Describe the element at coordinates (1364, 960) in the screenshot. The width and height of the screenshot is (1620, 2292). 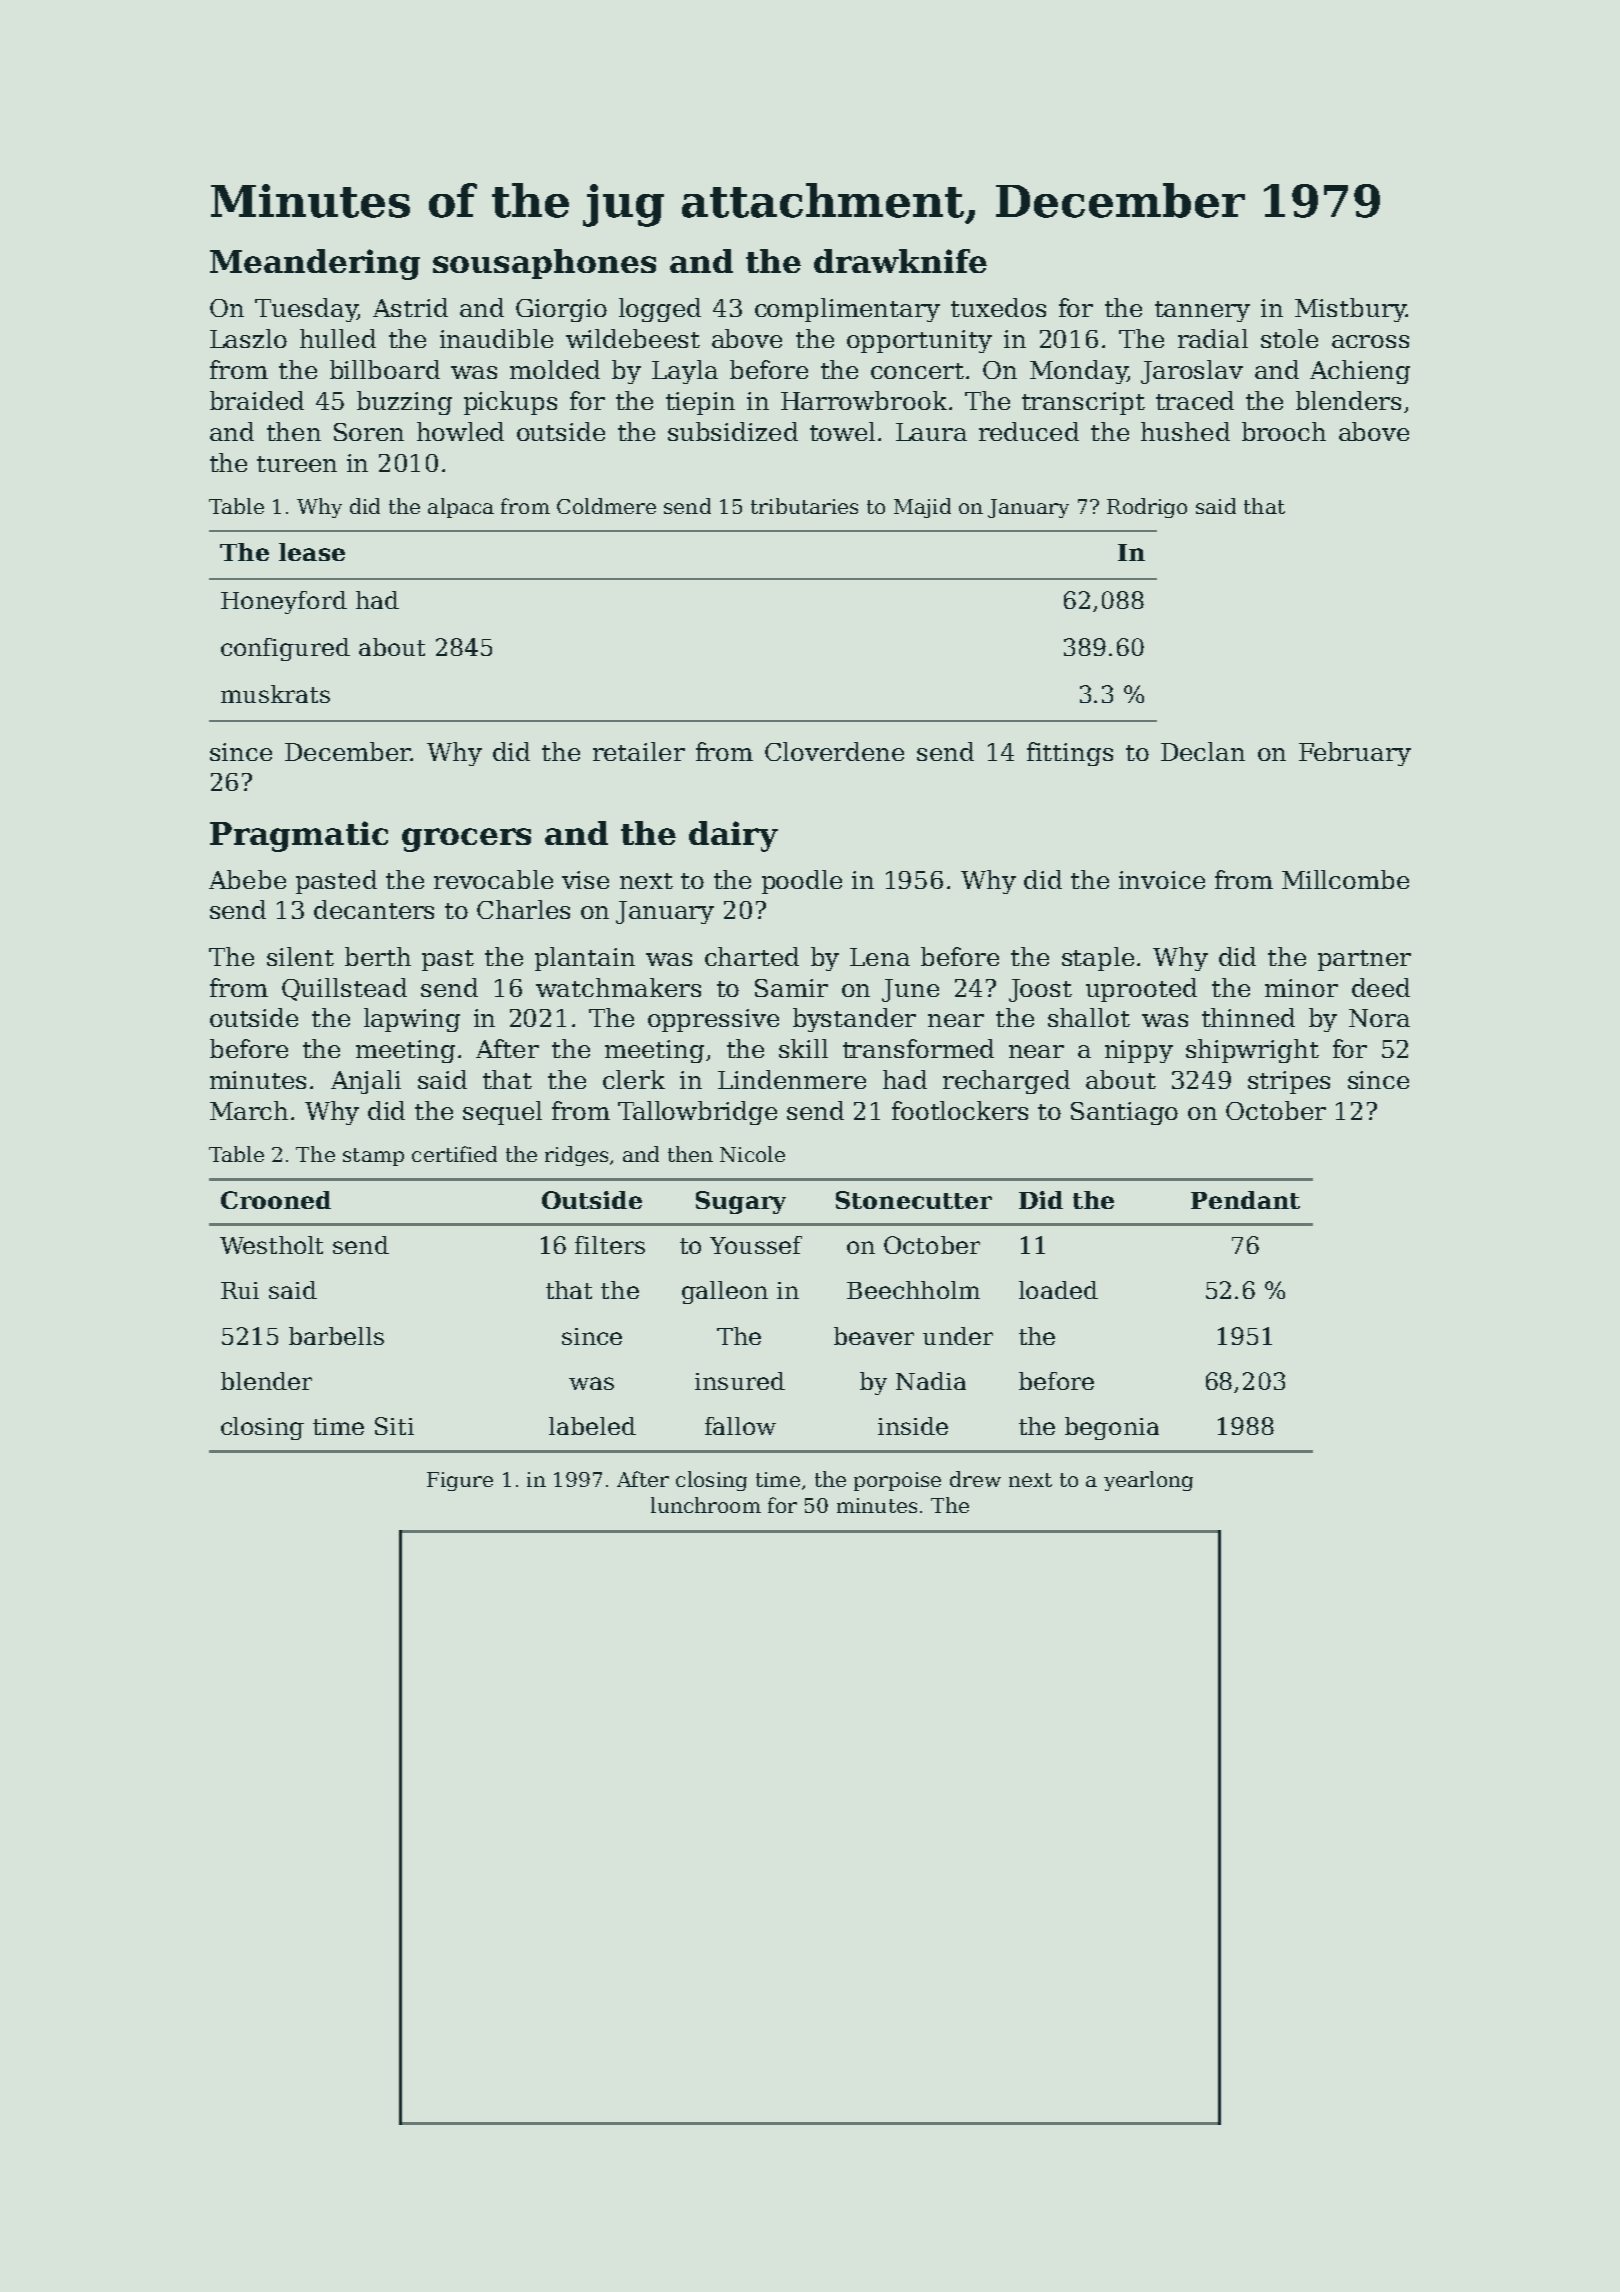
I see `partner` at that location.
